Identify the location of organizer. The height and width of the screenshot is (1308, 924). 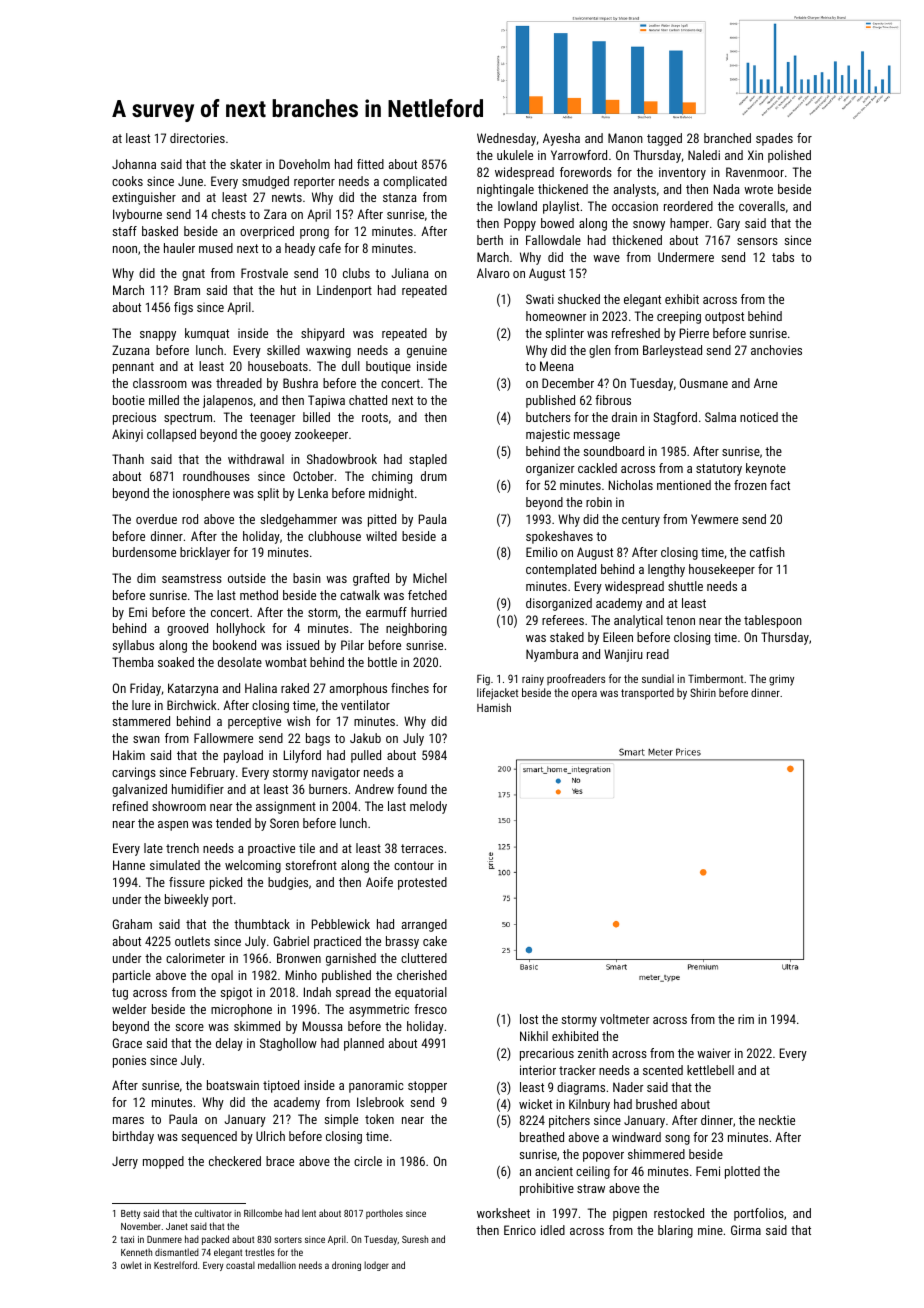
(550, 469).
